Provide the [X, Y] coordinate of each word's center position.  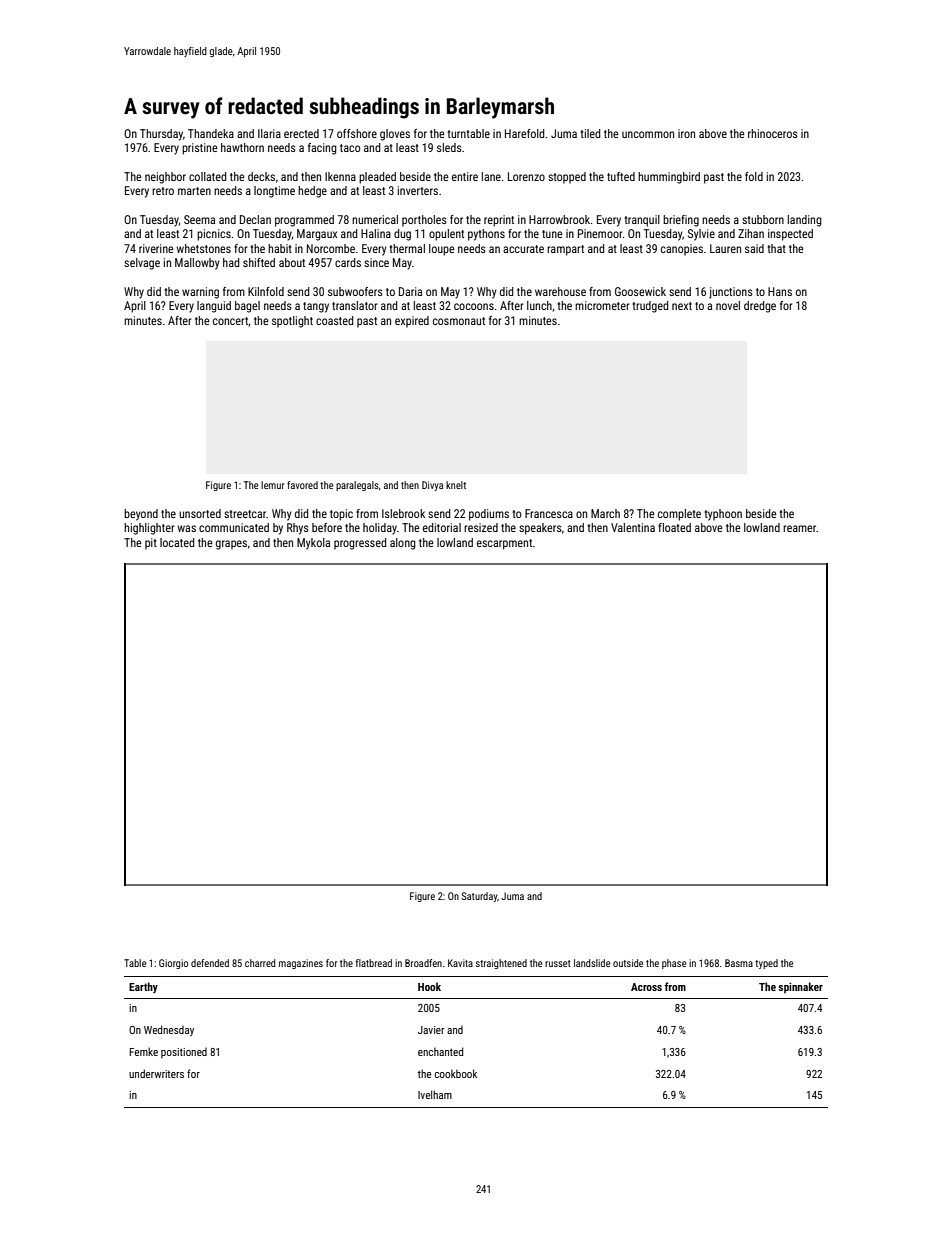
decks [261, 176]
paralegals [357, 486]
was [187, 528]
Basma [739, 963]
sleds [449, 147]
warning [200, 293]
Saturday [479, 897]
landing [805, 221]
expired [412, 322]
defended [210, 963]
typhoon [723, 515]
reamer [800, 528]
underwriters [156, 1073]
